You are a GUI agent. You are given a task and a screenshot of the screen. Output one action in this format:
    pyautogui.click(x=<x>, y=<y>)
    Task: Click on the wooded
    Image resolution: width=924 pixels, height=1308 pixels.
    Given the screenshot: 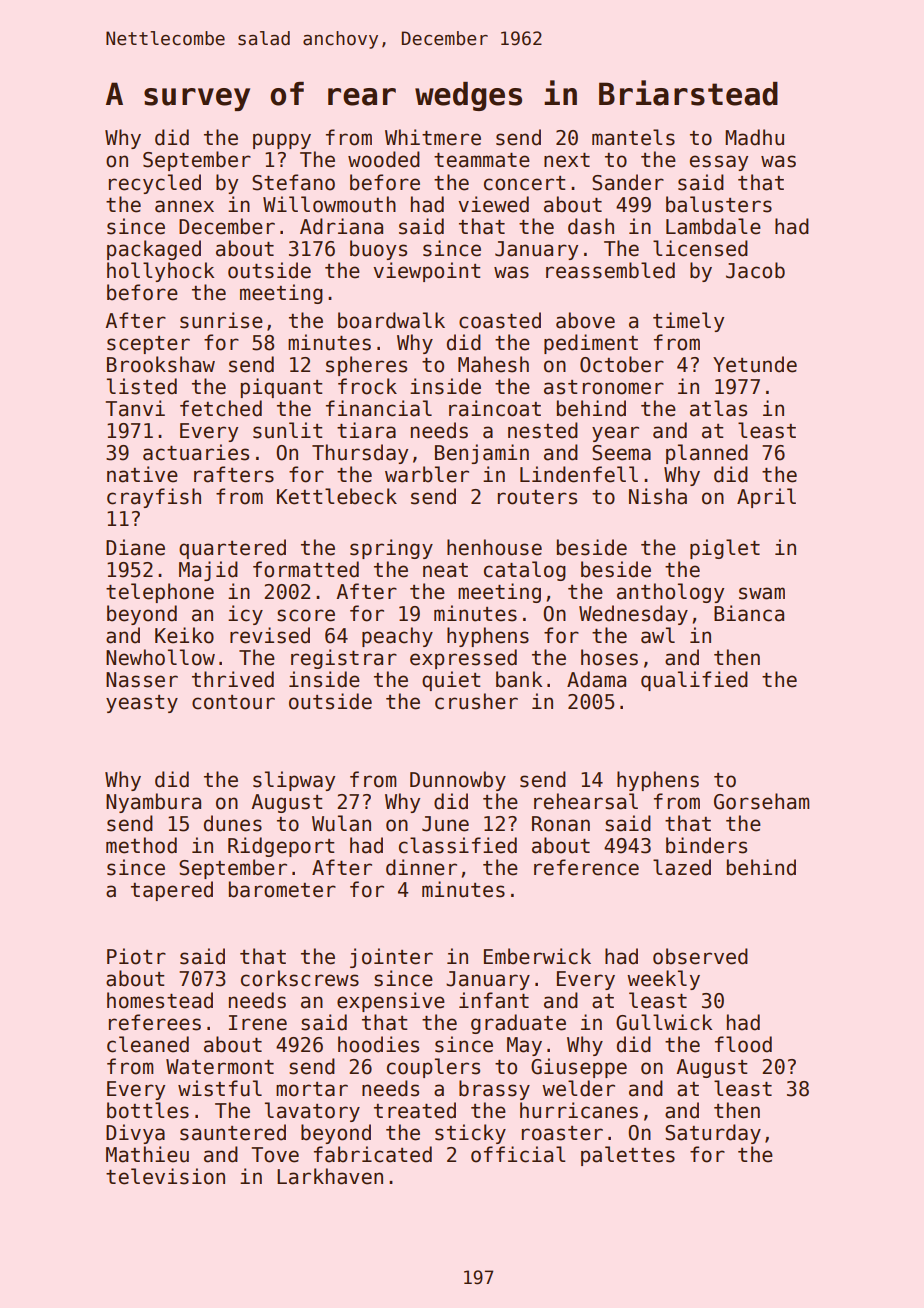 What is the action you would take?
    pyautogui.click(x=384, y=159)
